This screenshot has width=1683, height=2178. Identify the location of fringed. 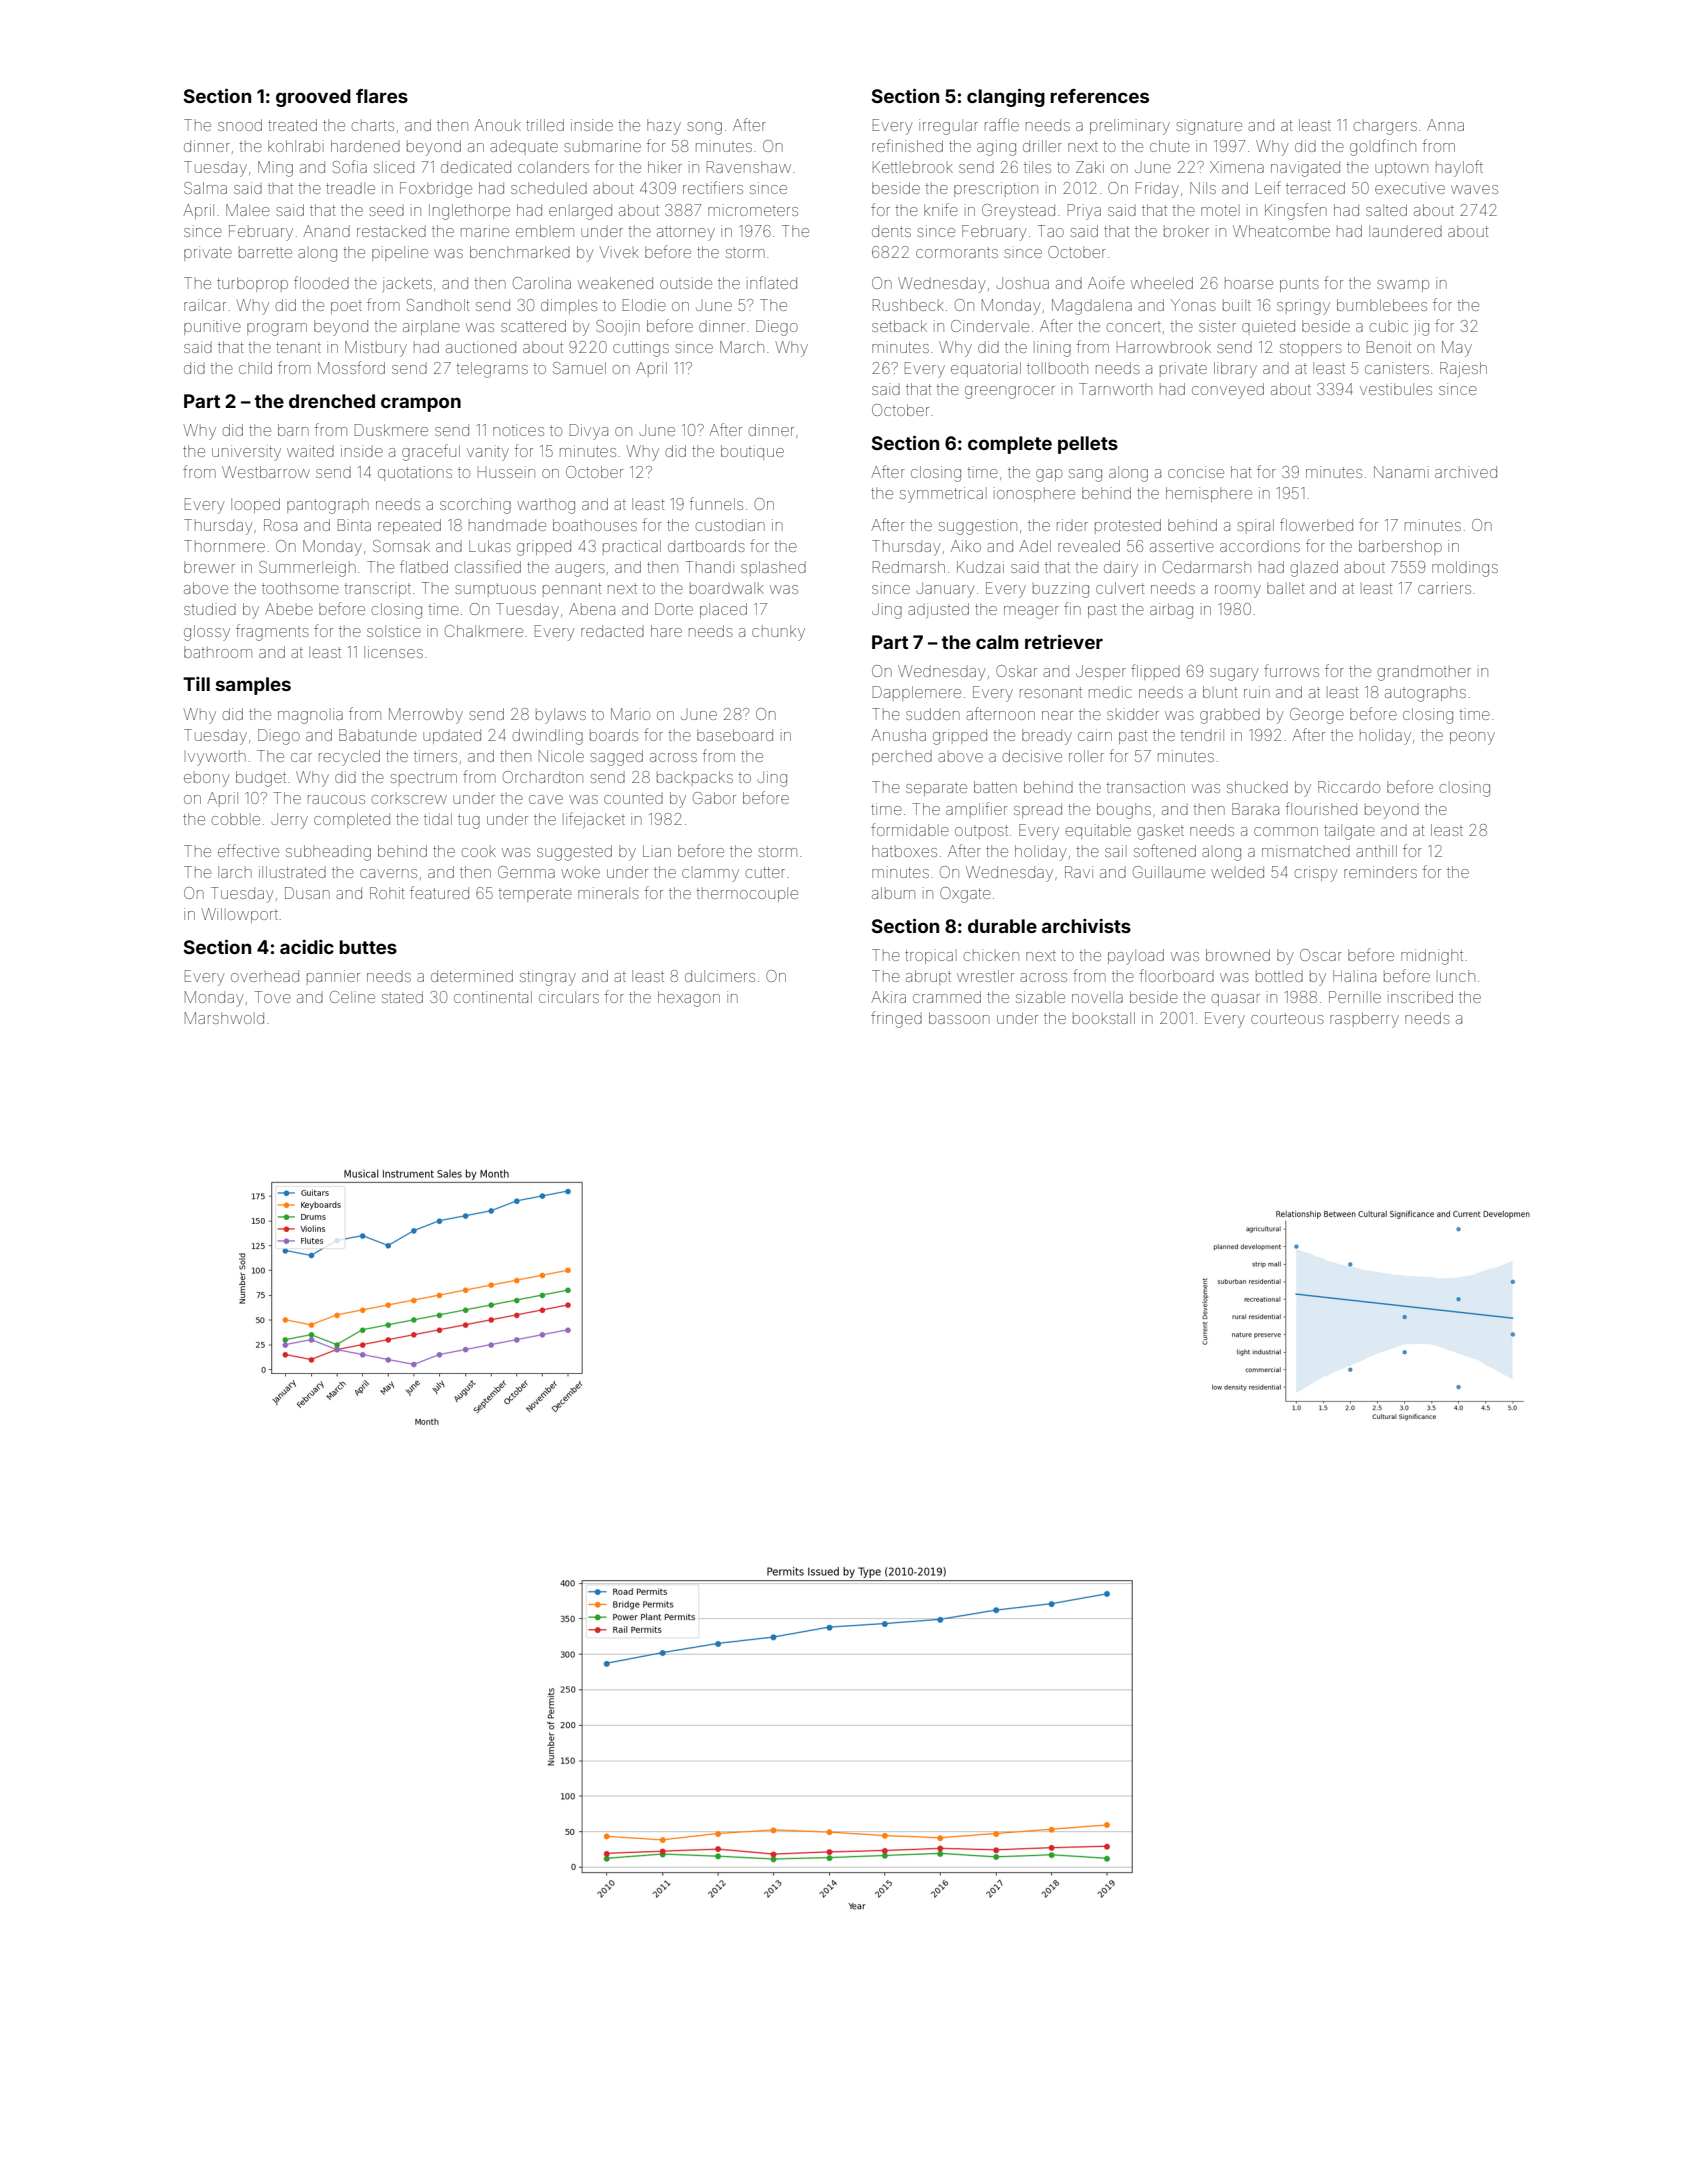
(896, 1019).
